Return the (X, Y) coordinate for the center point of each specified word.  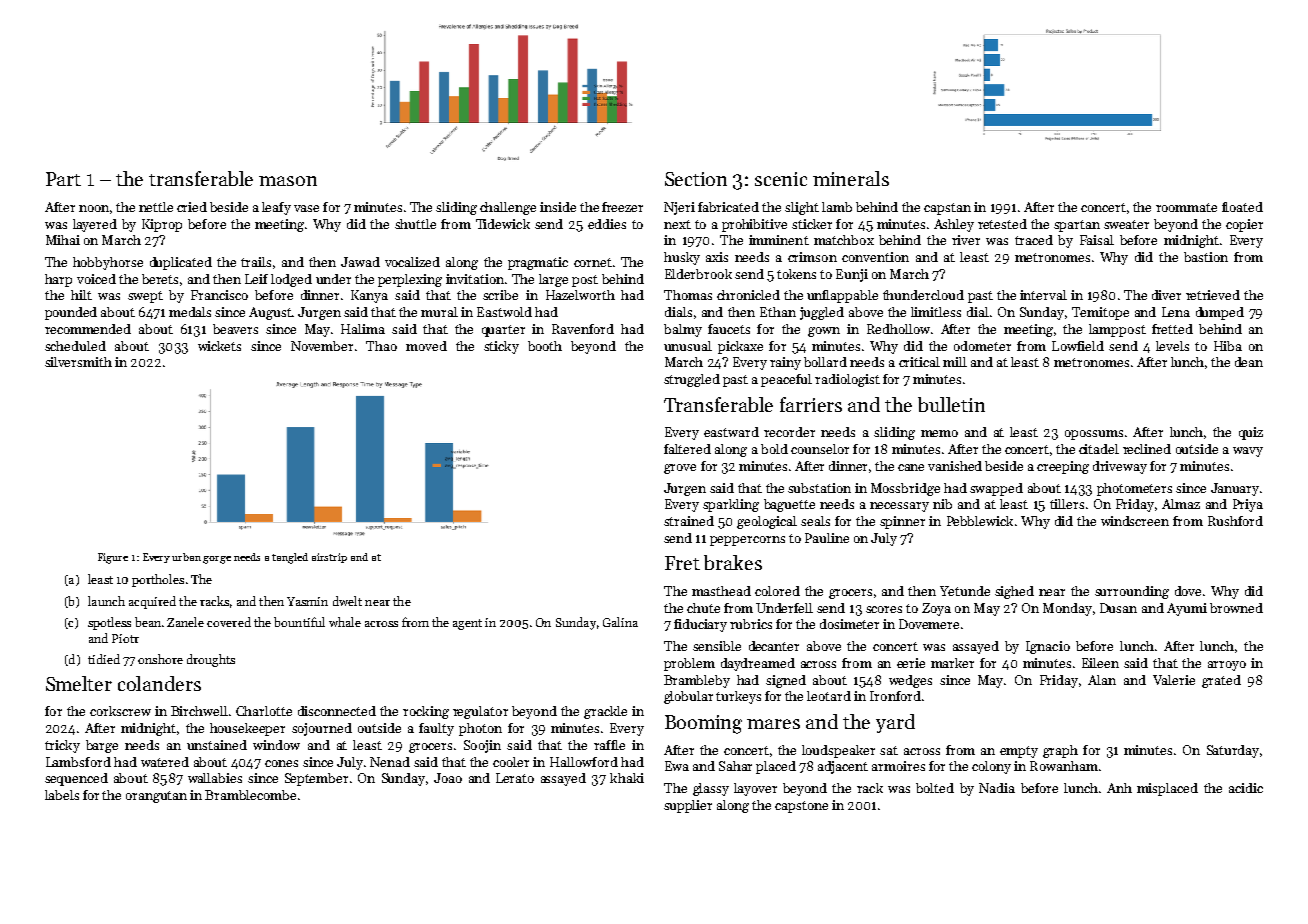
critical (919, 362)
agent (467, 624)
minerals (851, 178)
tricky (62, 746)
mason (288, 181)
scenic (781, 179)
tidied (104, 659)
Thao (381, 346)
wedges (910, 681)
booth (545, 346)
